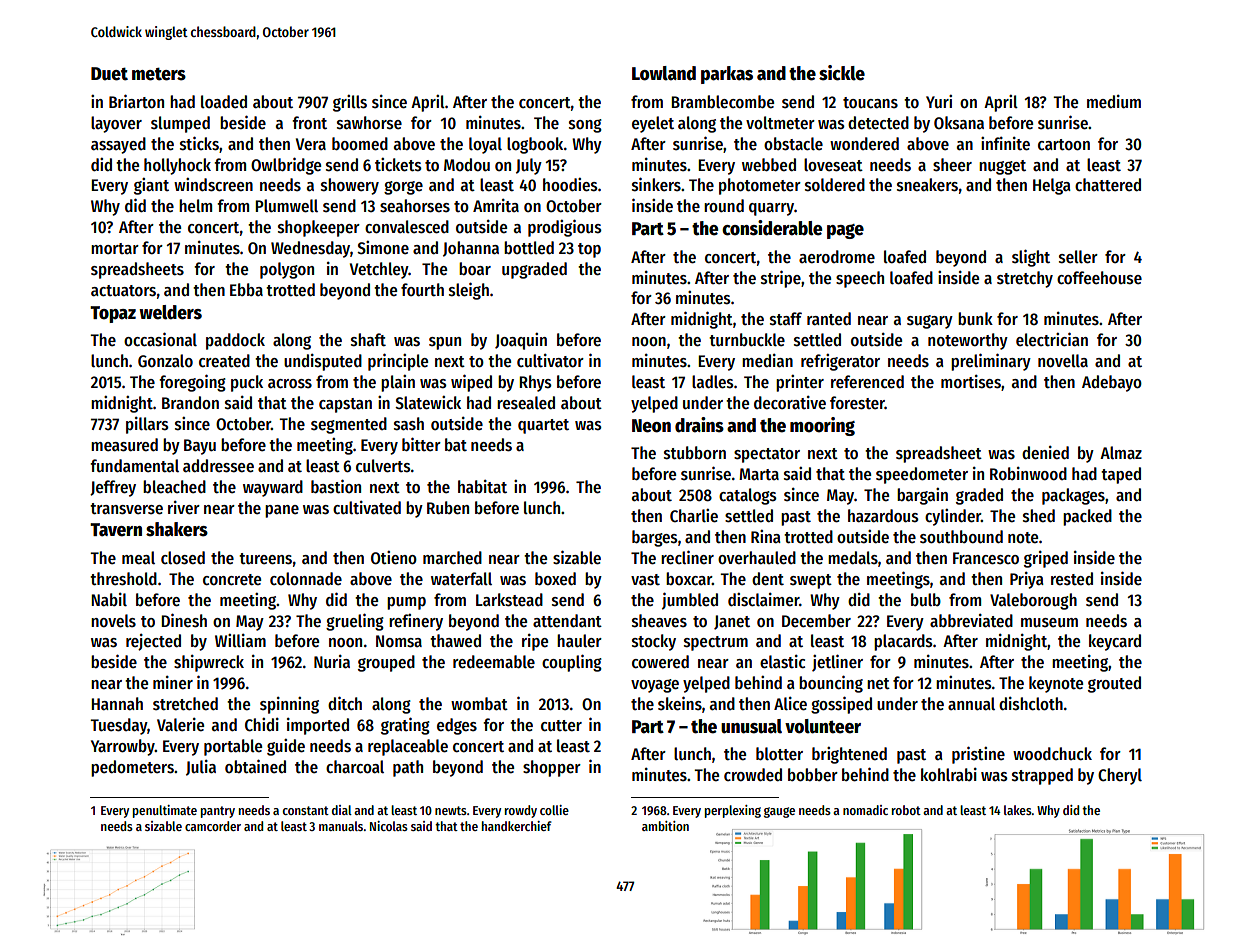 The width and height of the screenshot is (1233, 952). I want to click on meal, so click(138, 558).
